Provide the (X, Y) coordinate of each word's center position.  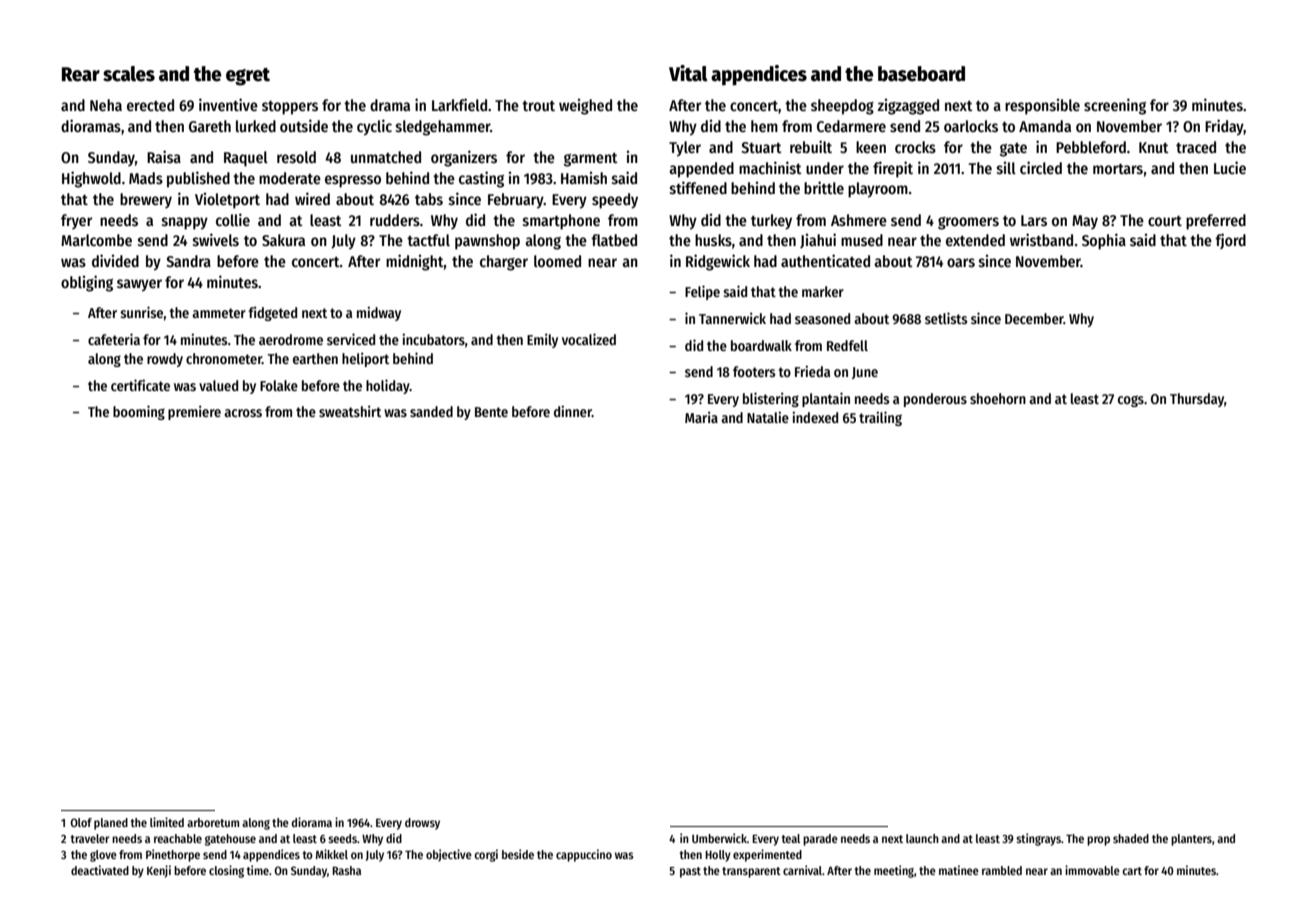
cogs (1131, 401)
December (1034, 318)
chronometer (224, 358)
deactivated (100, 870)
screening (1115, 106)
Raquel (246, 159)
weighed (585, 107)
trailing (880, 418)
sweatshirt (350, 411)
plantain (826, 399)
